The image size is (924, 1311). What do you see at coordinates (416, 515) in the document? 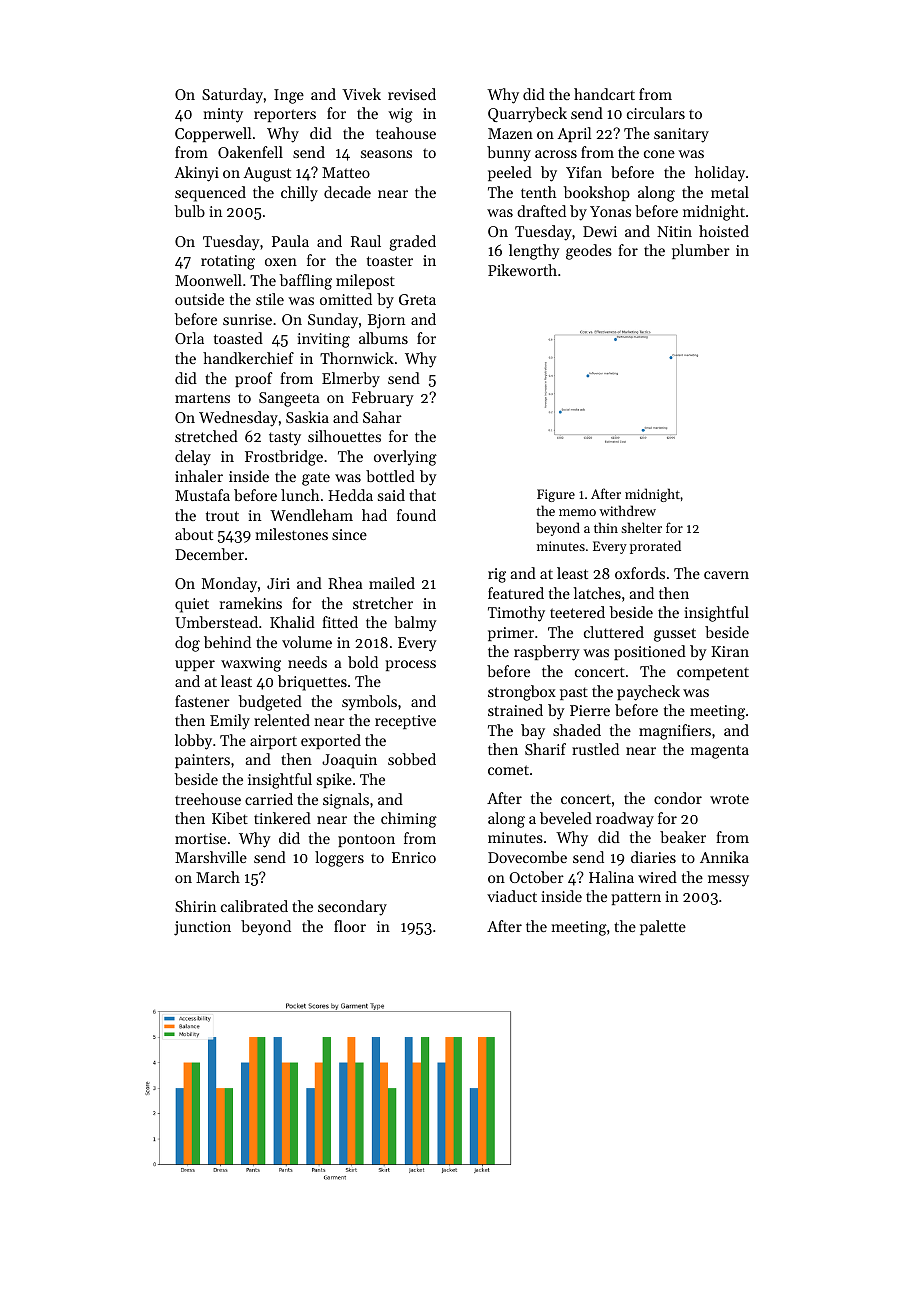
I see `found` at bounding box center [416, 515].
